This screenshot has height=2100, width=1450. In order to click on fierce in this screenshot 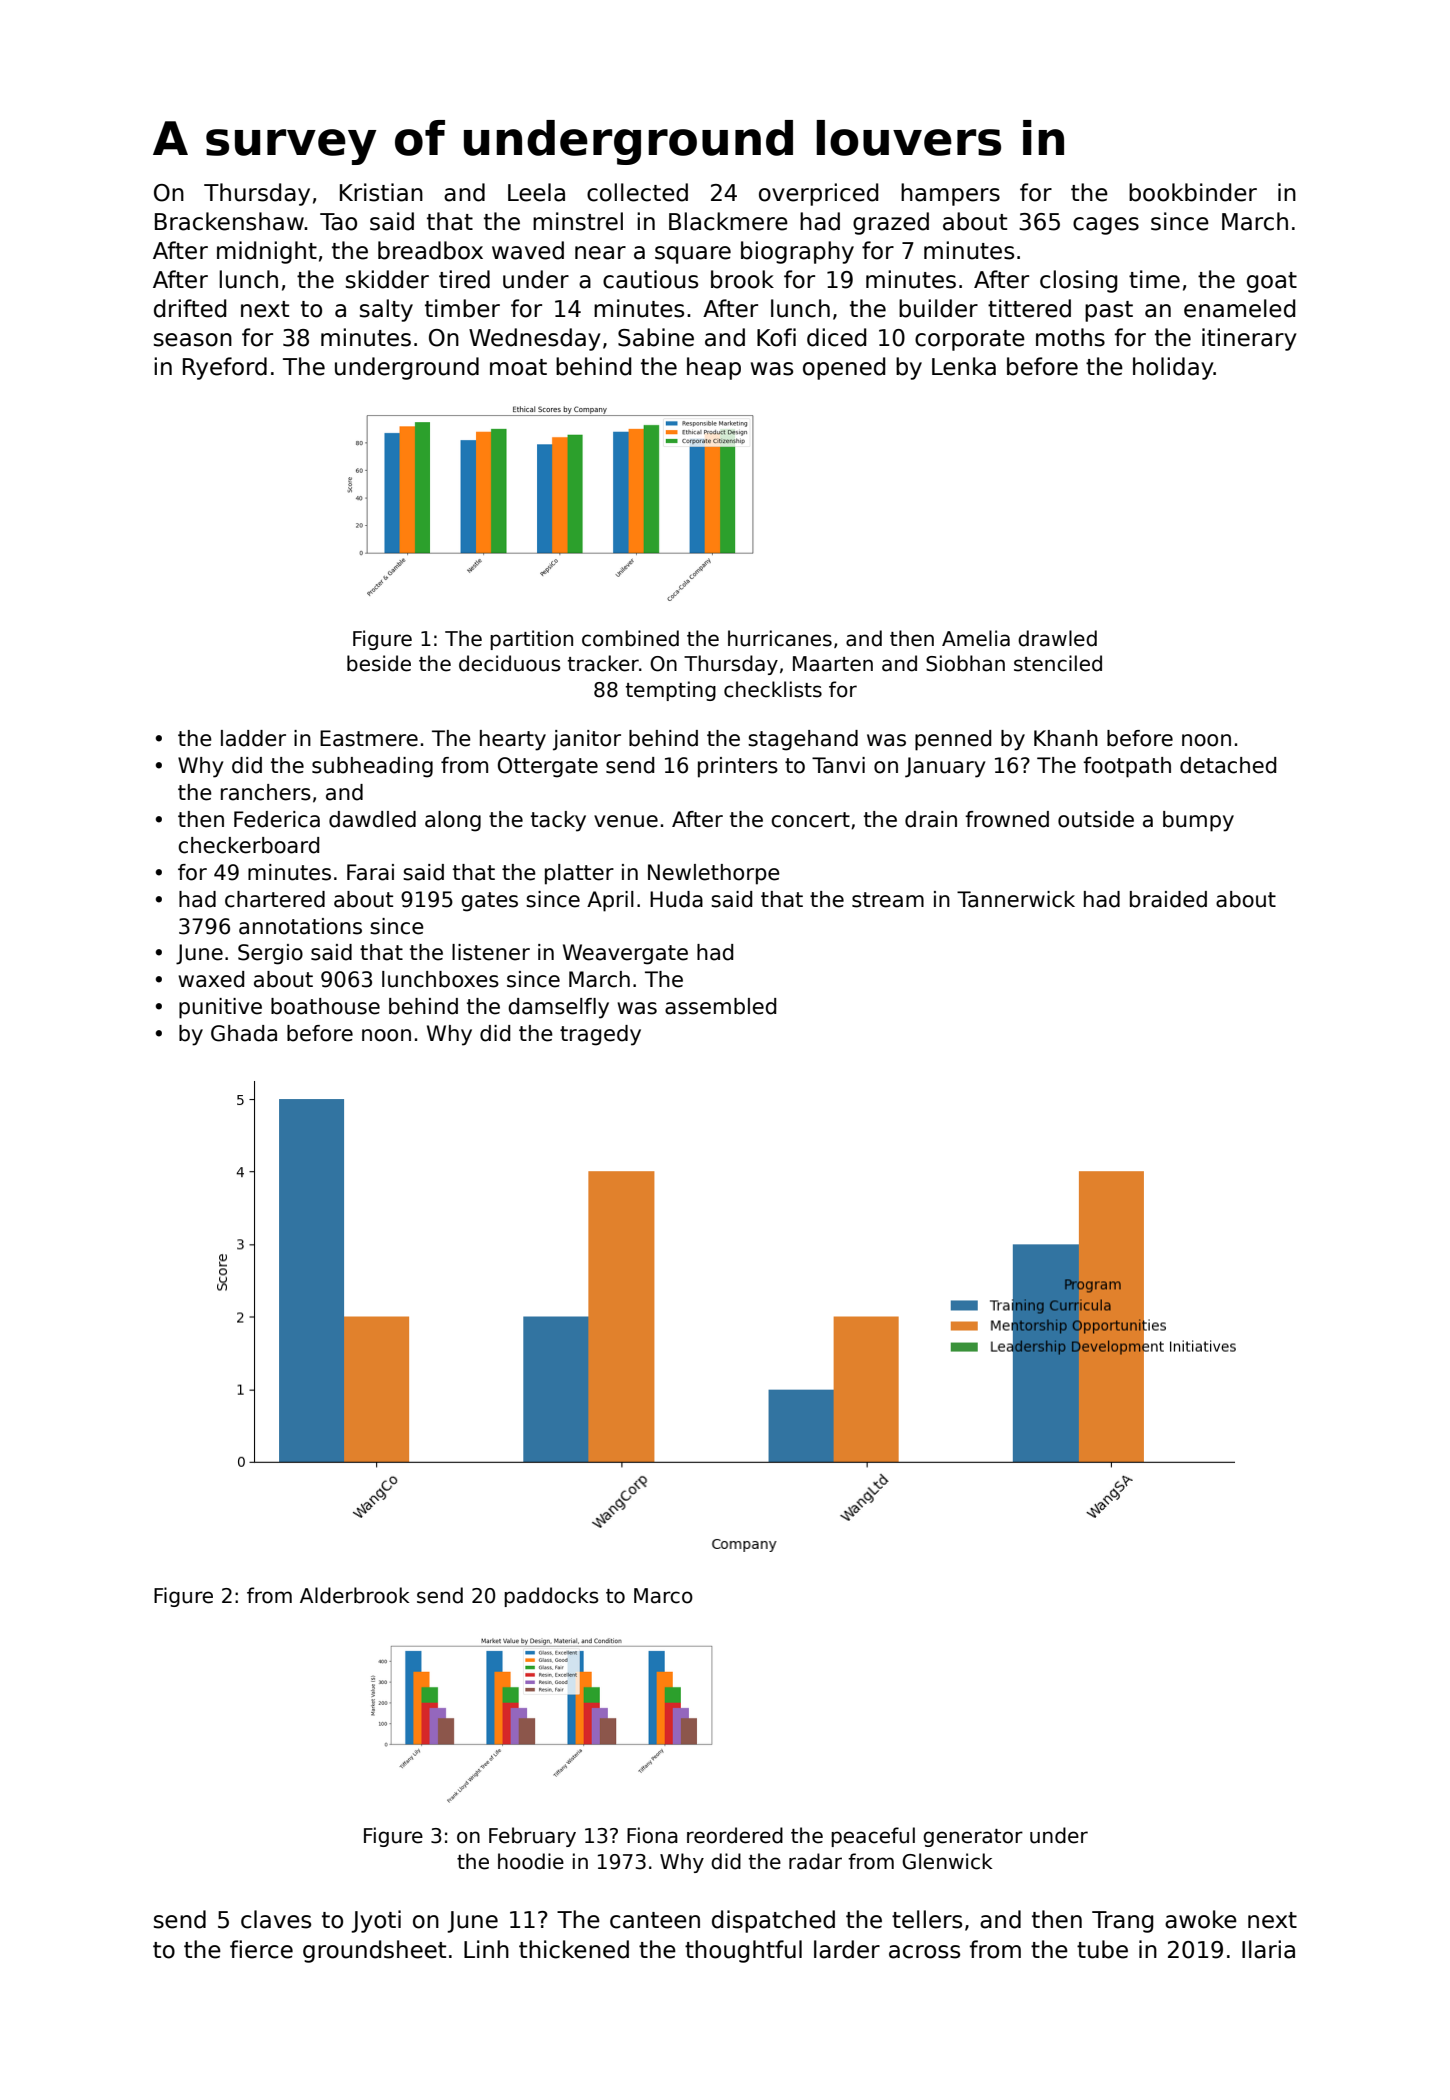, I will do `click(261, 1949)`.
